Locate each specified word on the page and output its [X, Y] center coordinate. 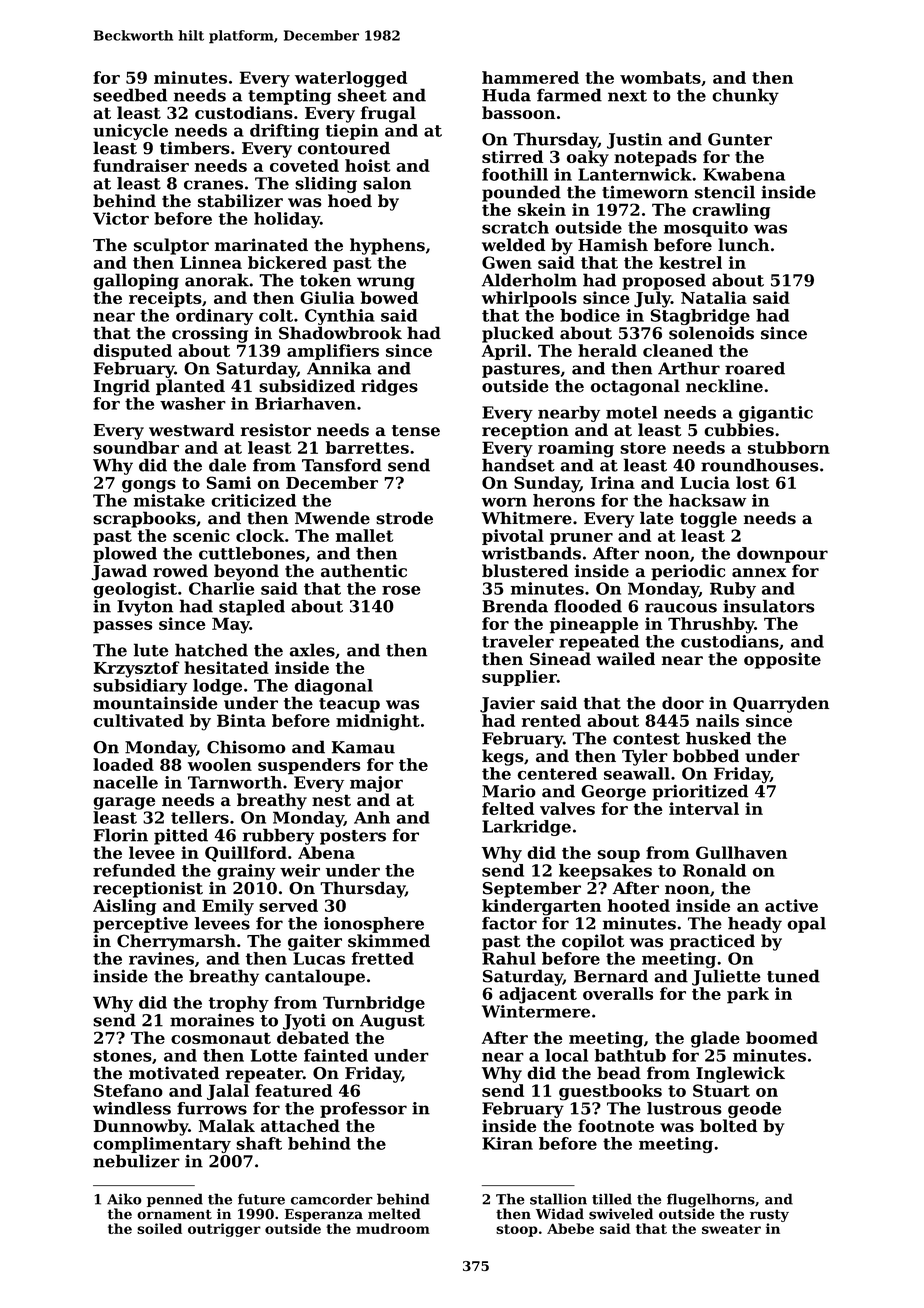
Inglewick [740, 1074]
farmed [569, 95]
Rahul [509, 958]
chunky [745, 96]
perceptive [140, 925]
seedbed [130, 95]
